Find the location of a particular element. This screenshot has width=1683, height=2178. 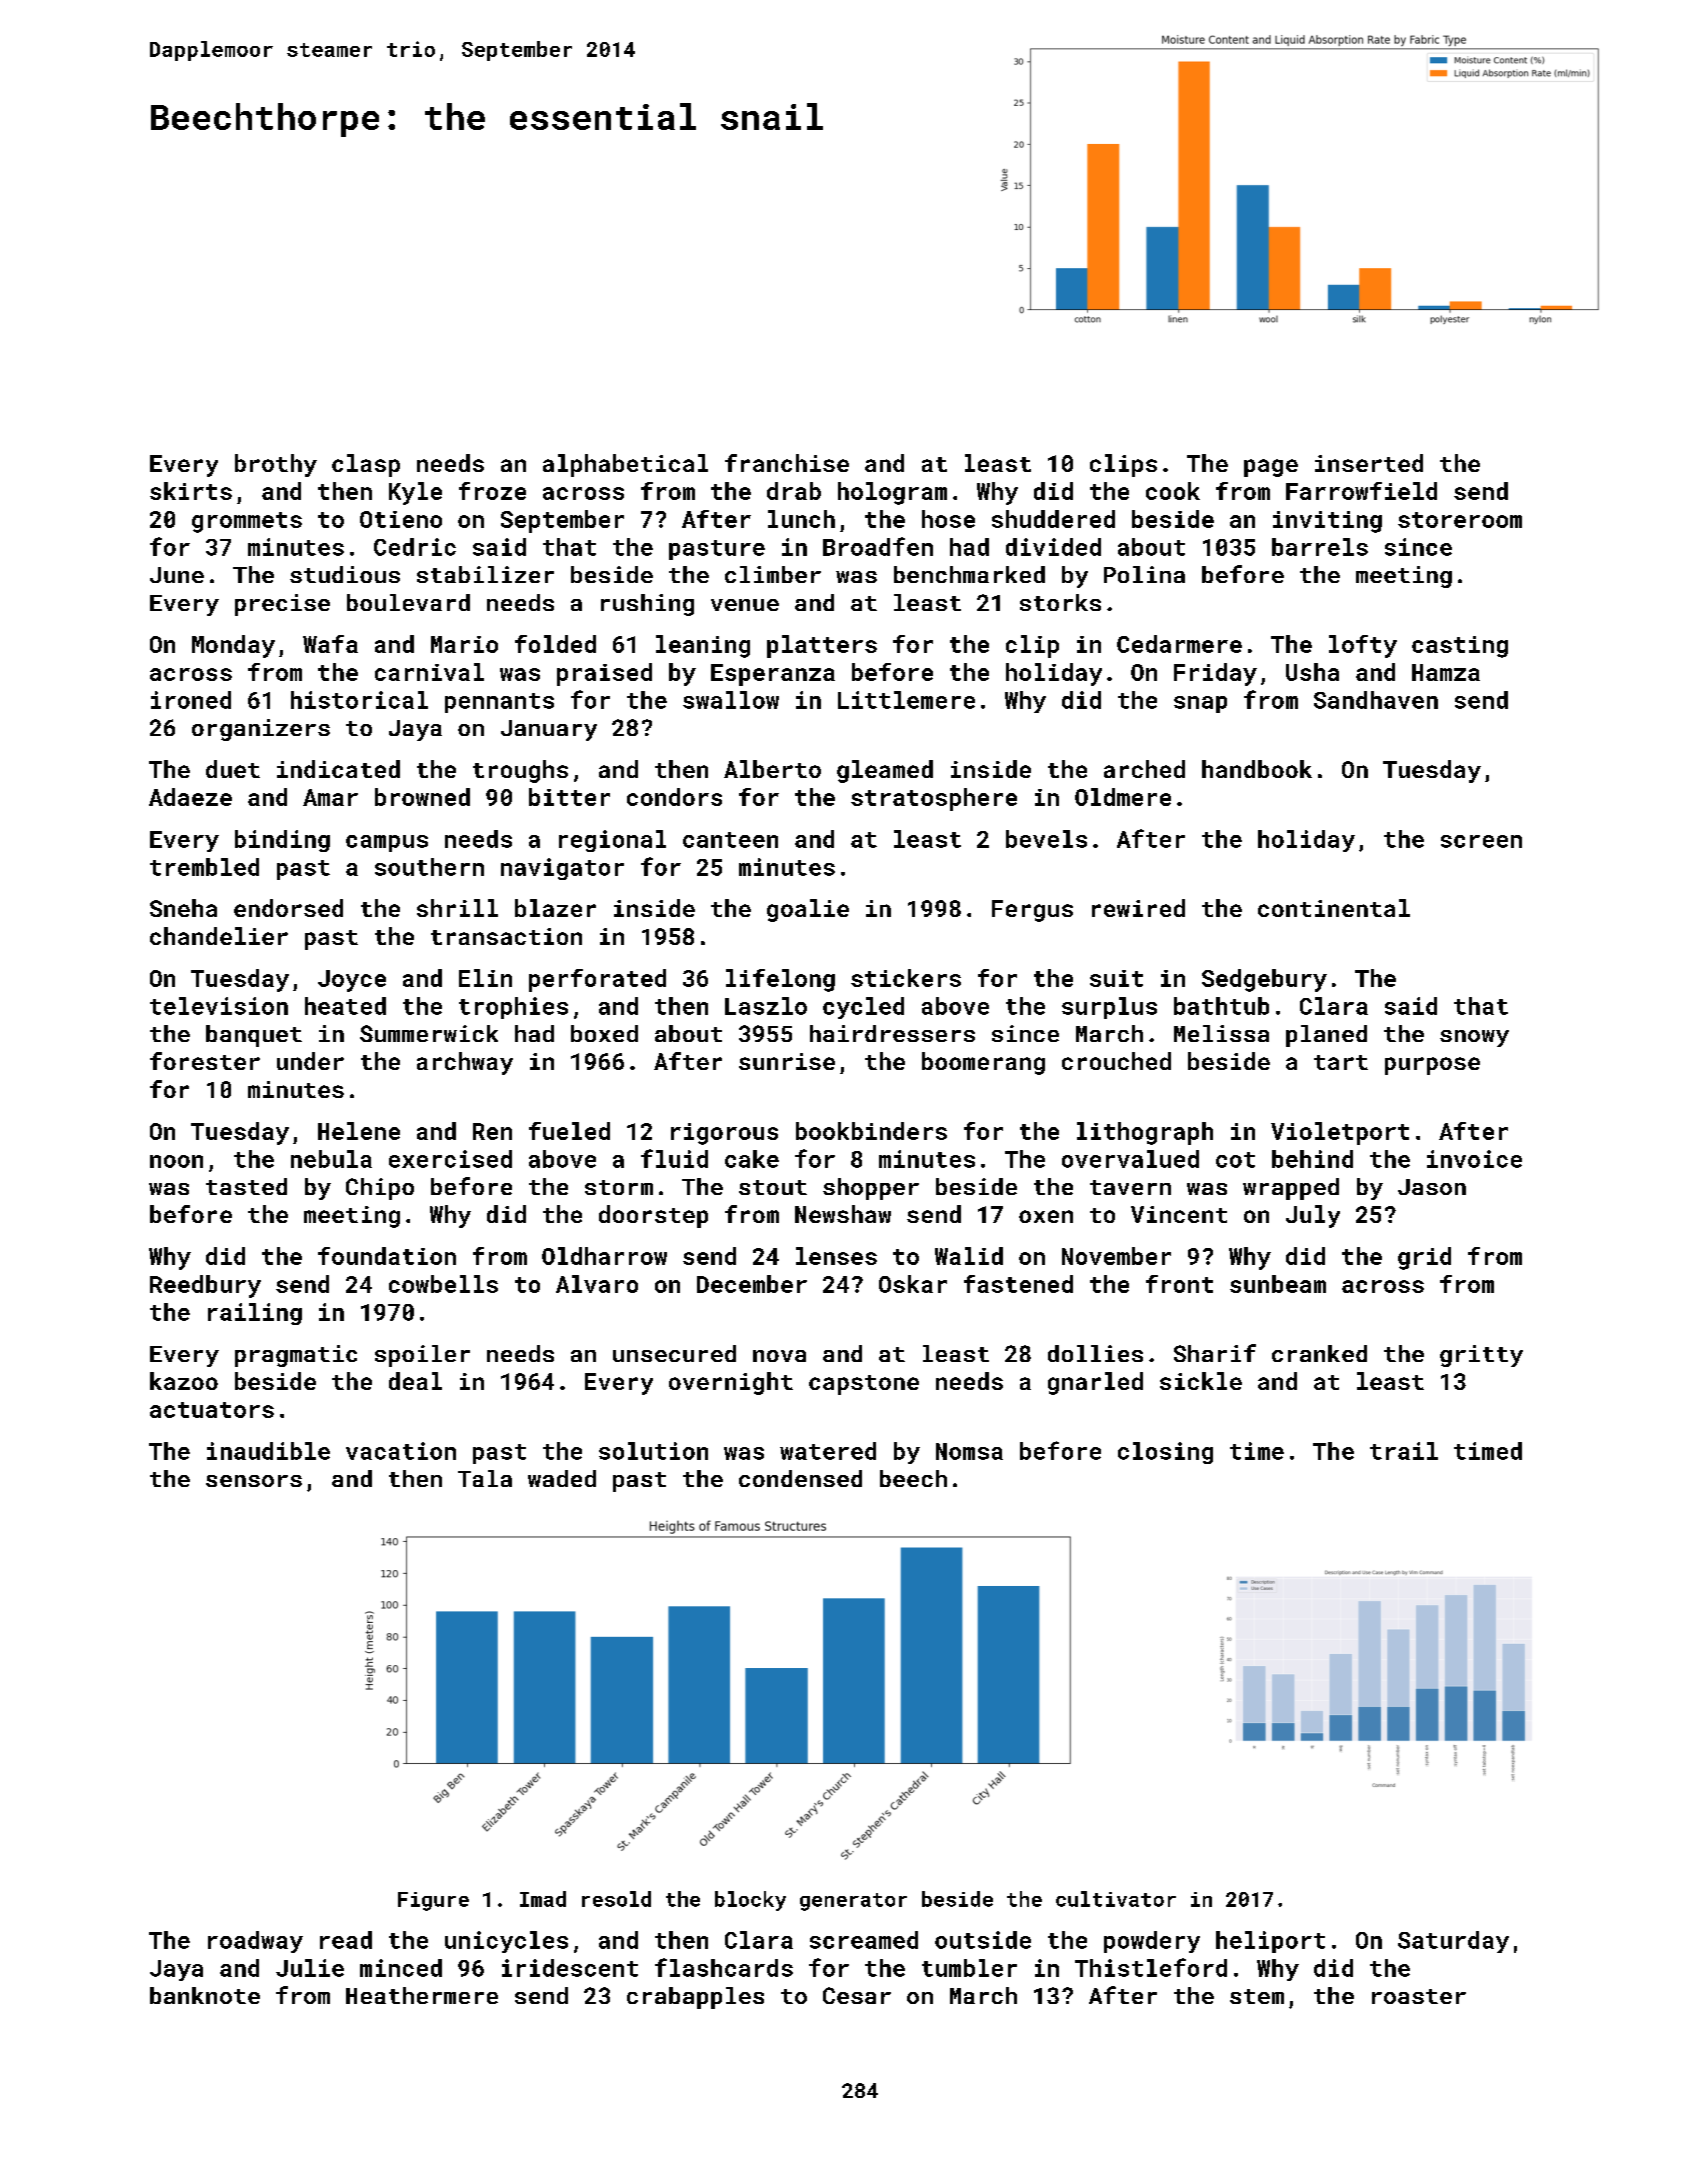

generator is located at coordinates (853, 1902).
